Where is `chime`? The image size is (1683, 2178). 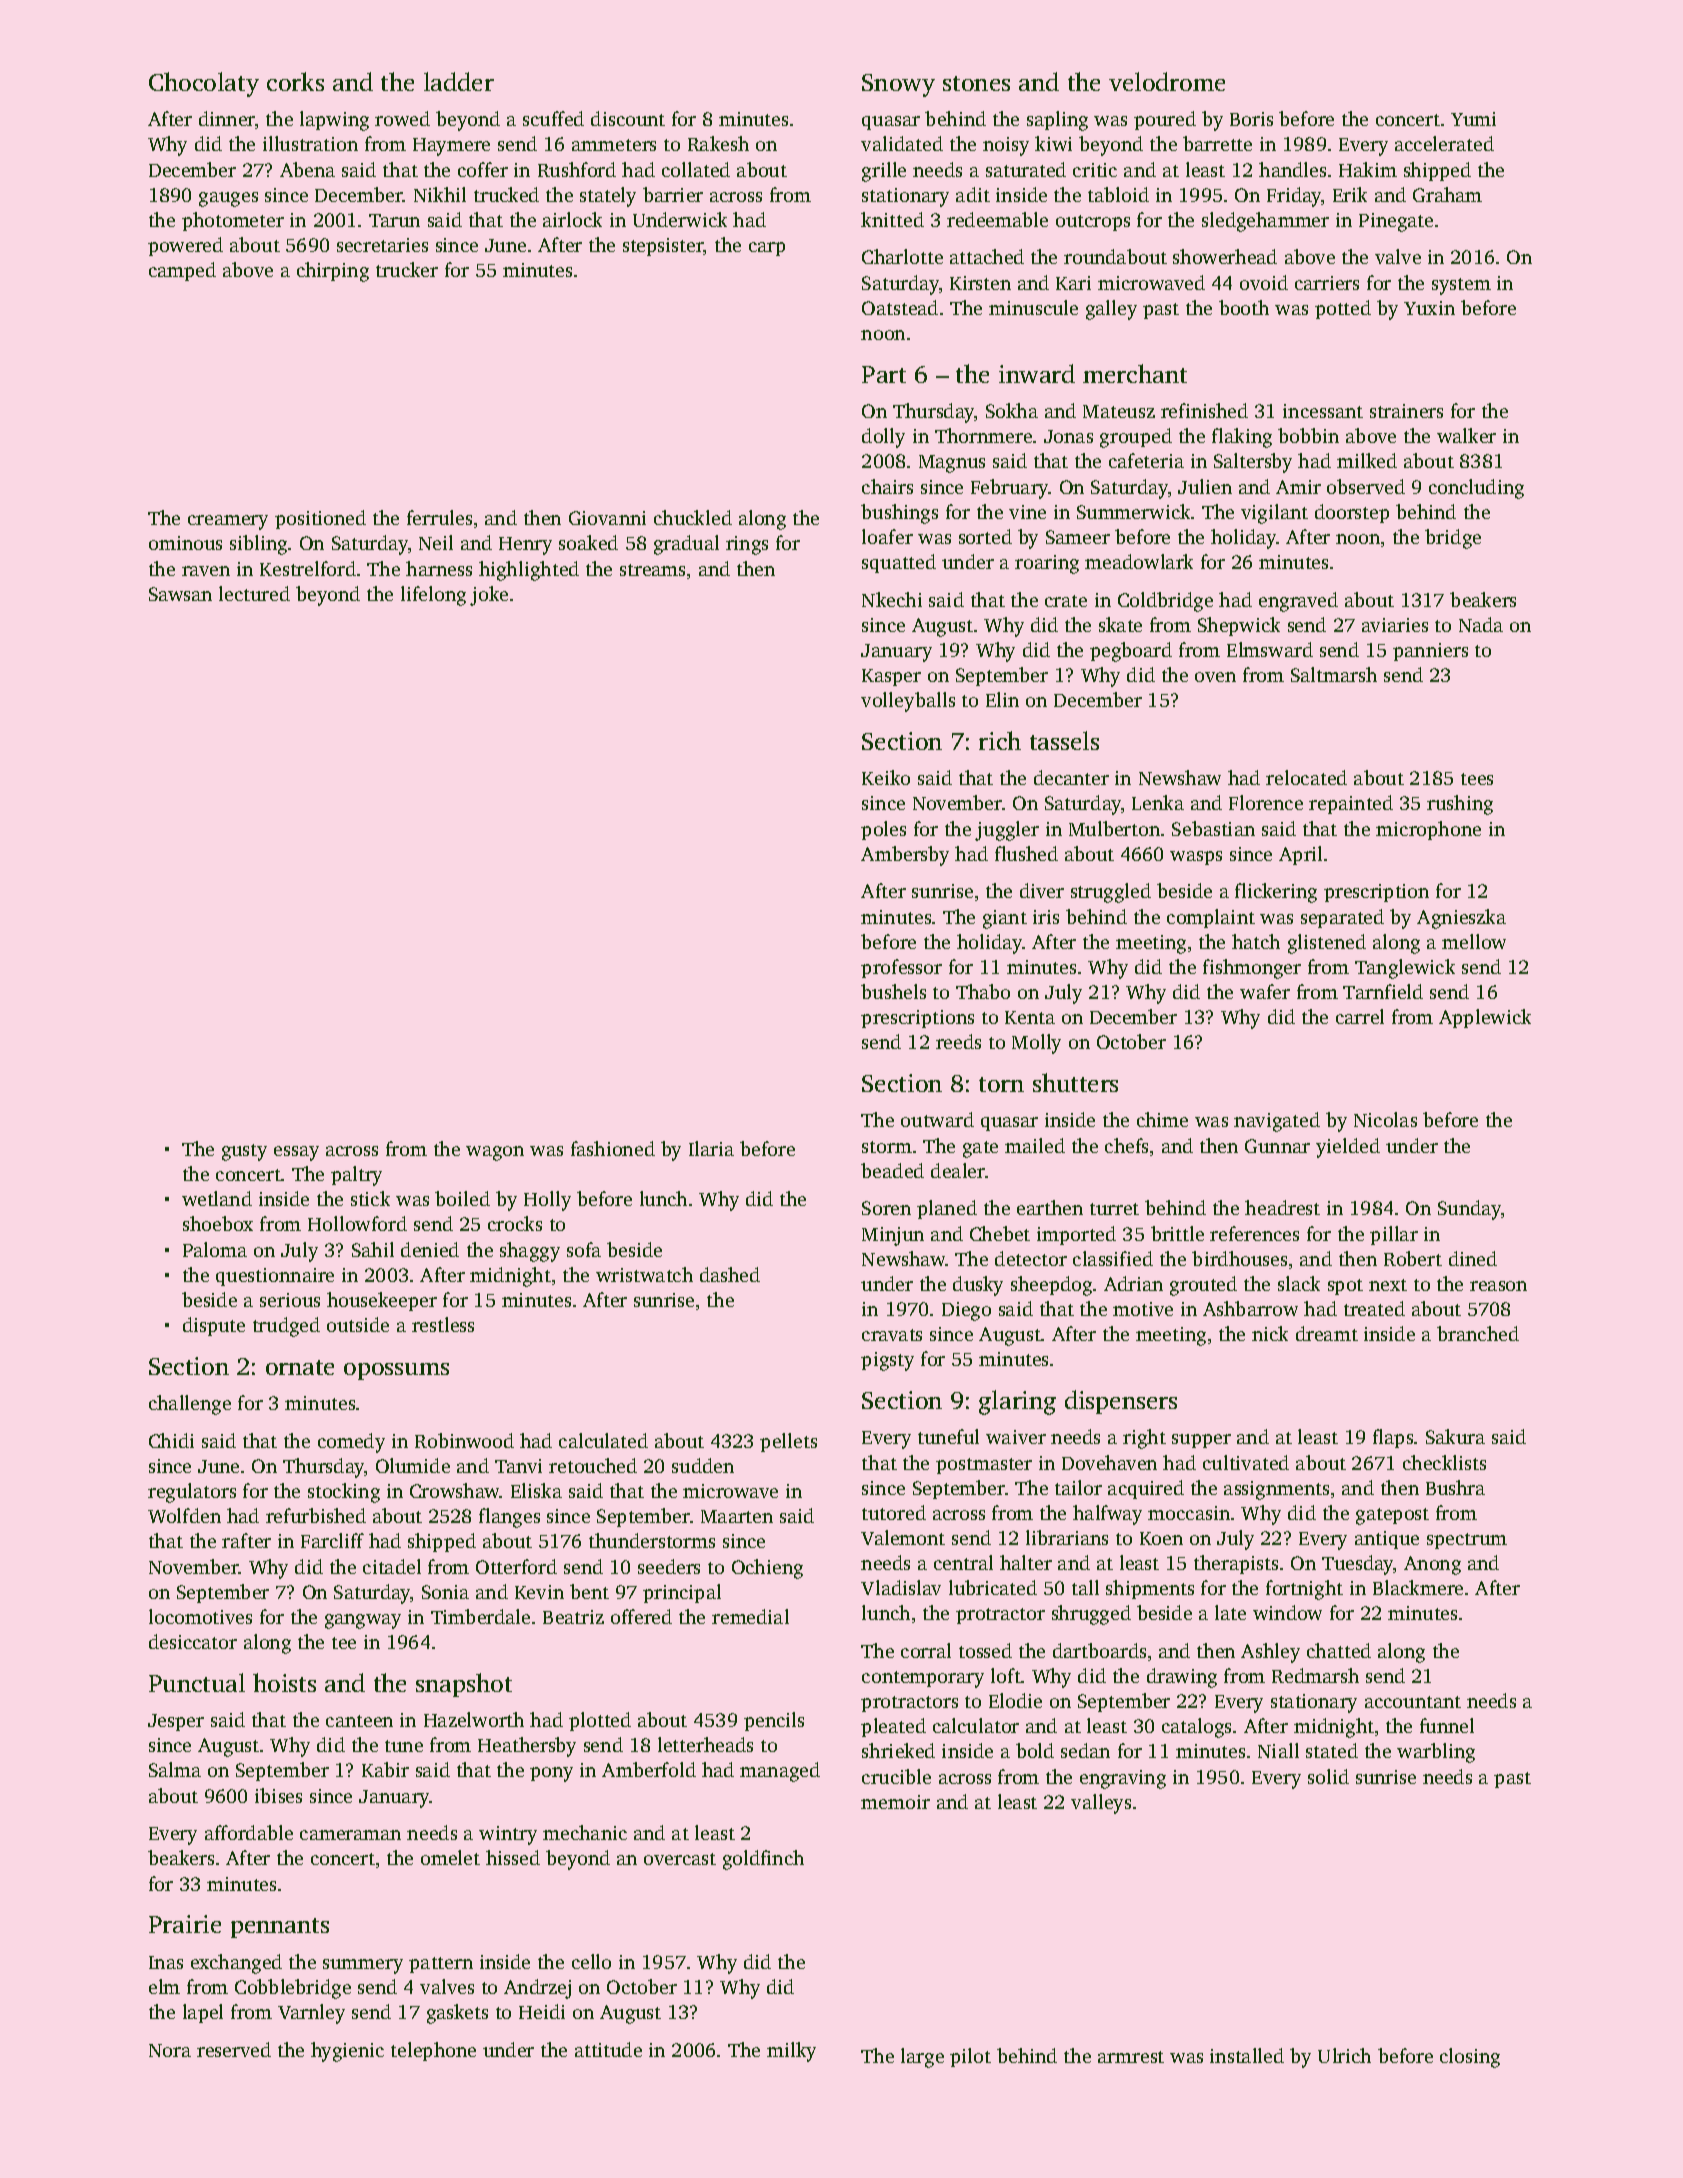
chime is located at coordinates (1162, 1119).
